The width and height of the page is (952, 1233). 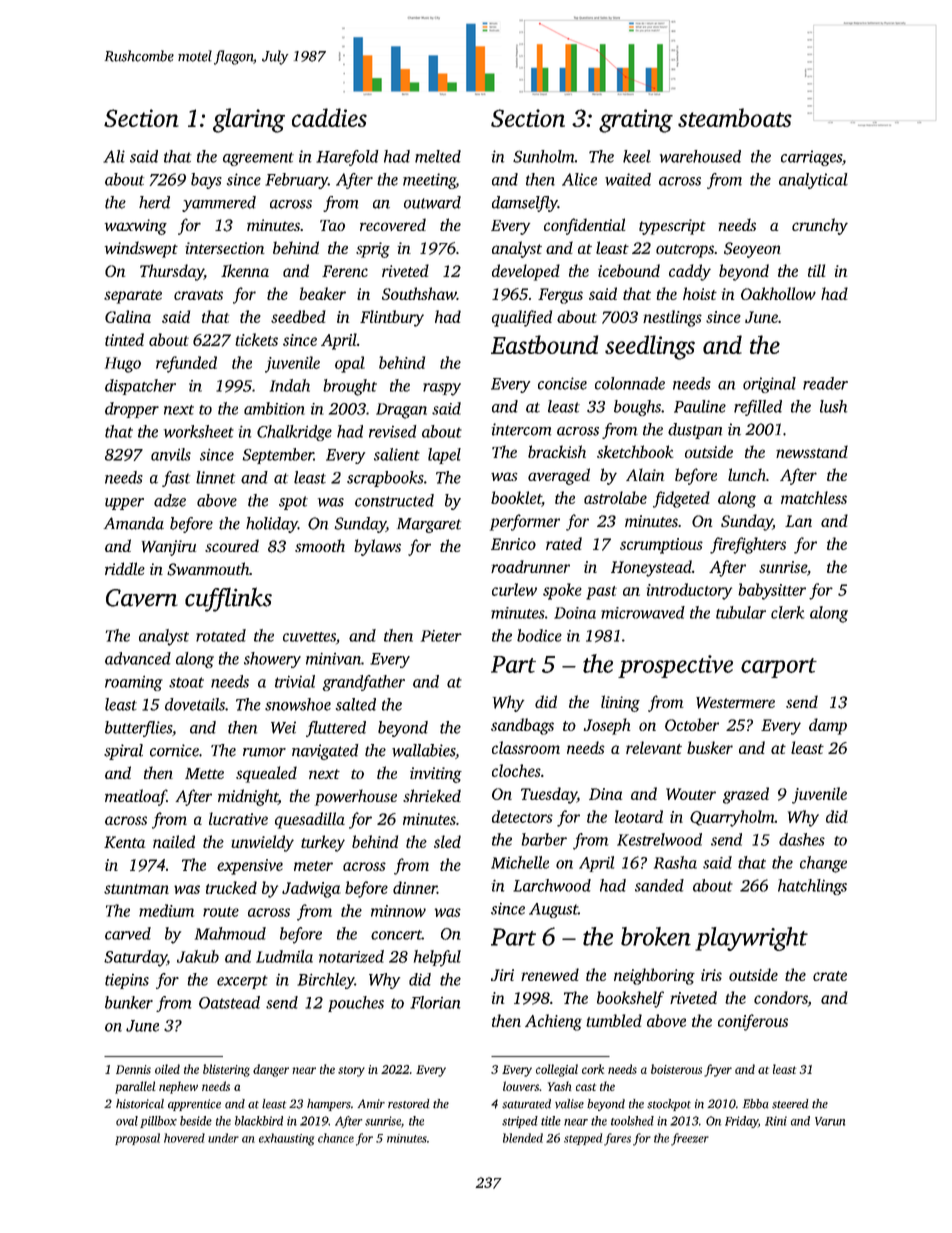 What do you see at coordinates (812, 451) in the page?
I see `newsstand` at bounding box center [812, 451].
